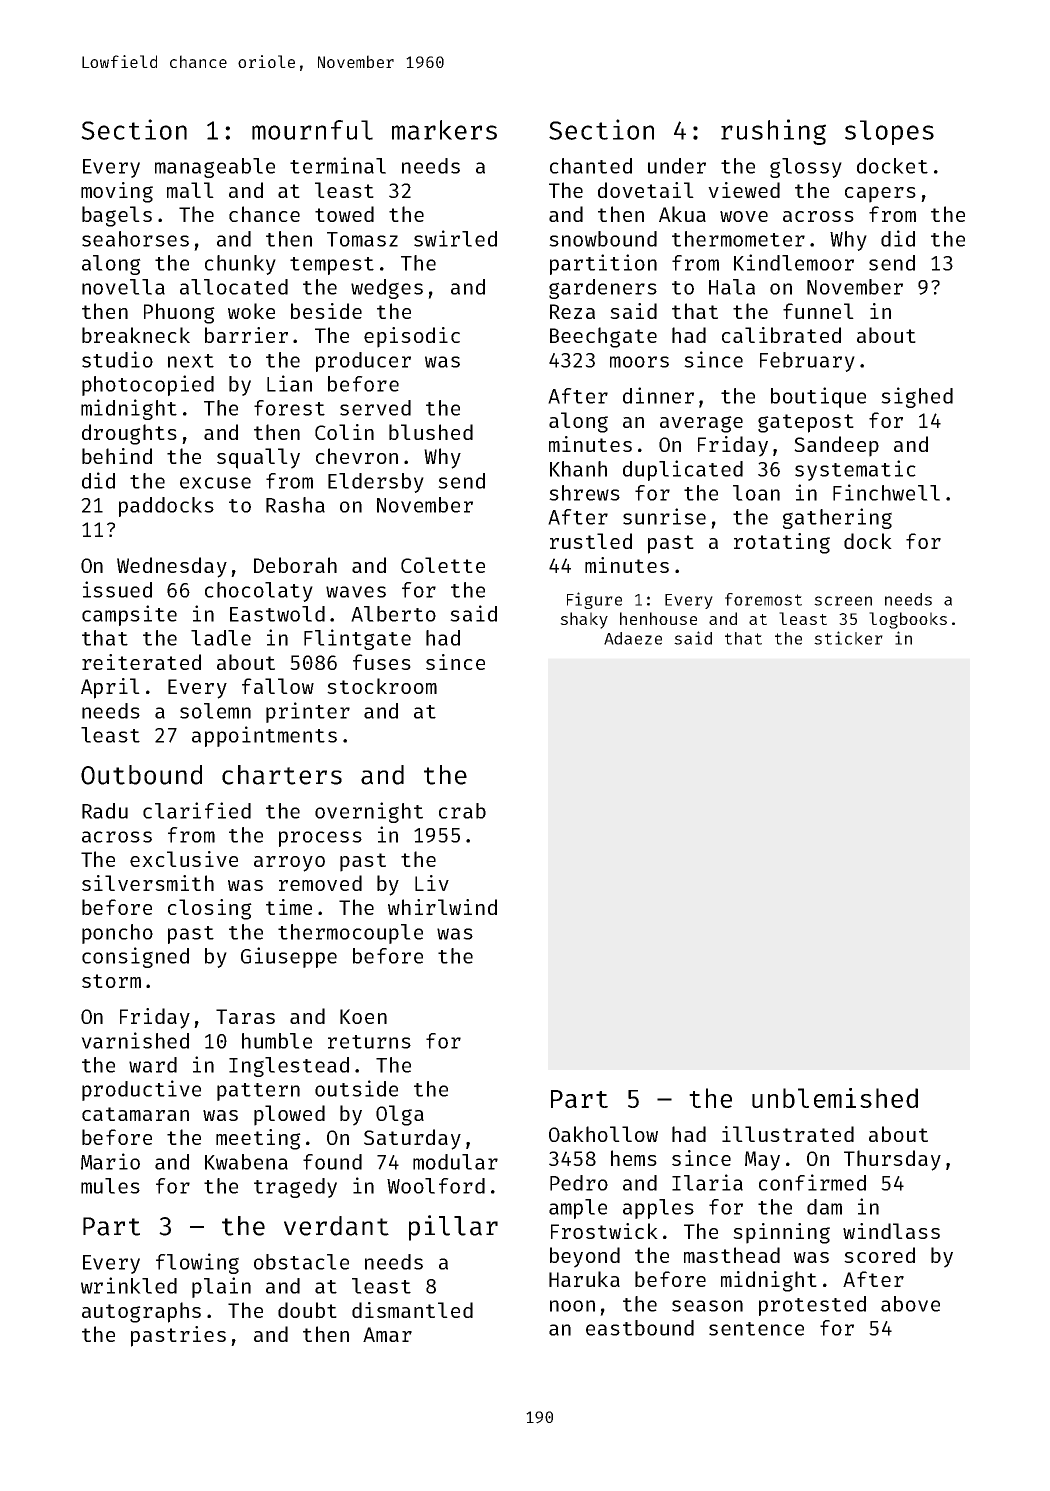 This page has height=1491, width=1050. What do you see at coordinates (442, 907) in the page?
I see `whirlwind` at bounding box center [442, 907].
